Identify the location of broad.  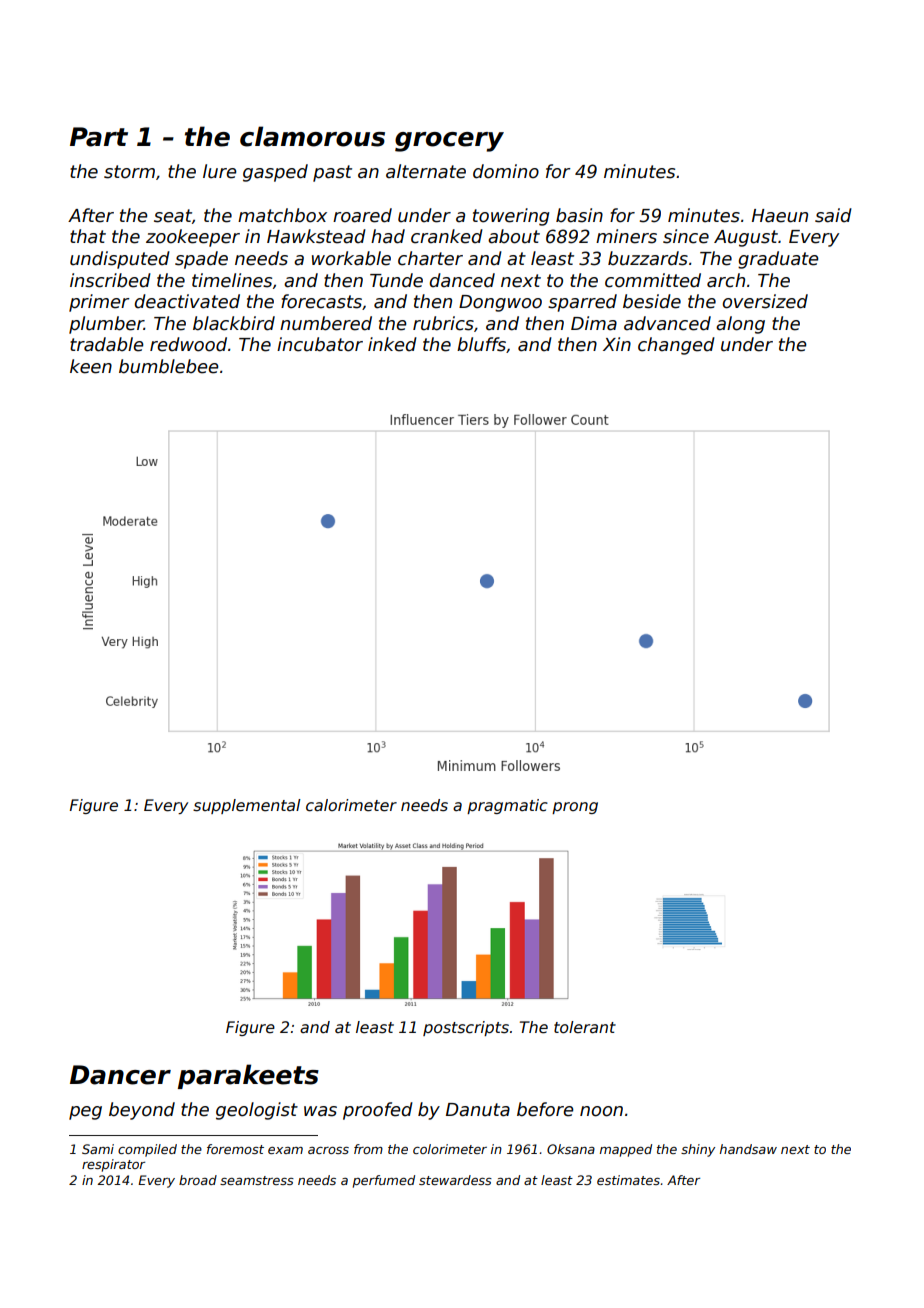
(198, 1180).
